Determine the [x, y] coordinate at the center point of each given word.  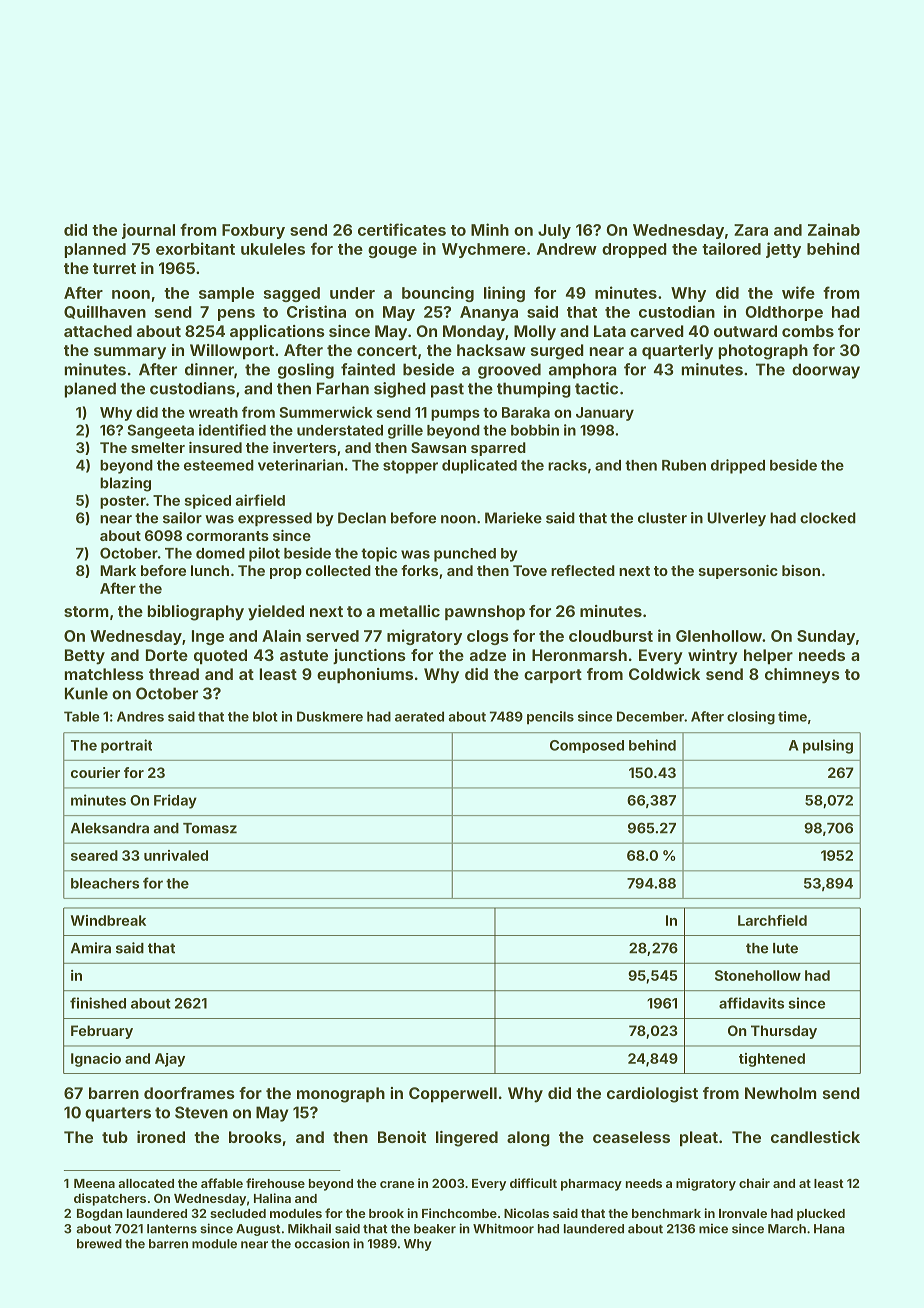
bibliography [195, 613]
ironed [161, 1137]
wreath [213, 412]
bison [801, 570]
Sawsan [438, 447]
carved [657, 331]
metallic [410, 611]
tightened [772, 1060]
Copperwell [453, 1095]
